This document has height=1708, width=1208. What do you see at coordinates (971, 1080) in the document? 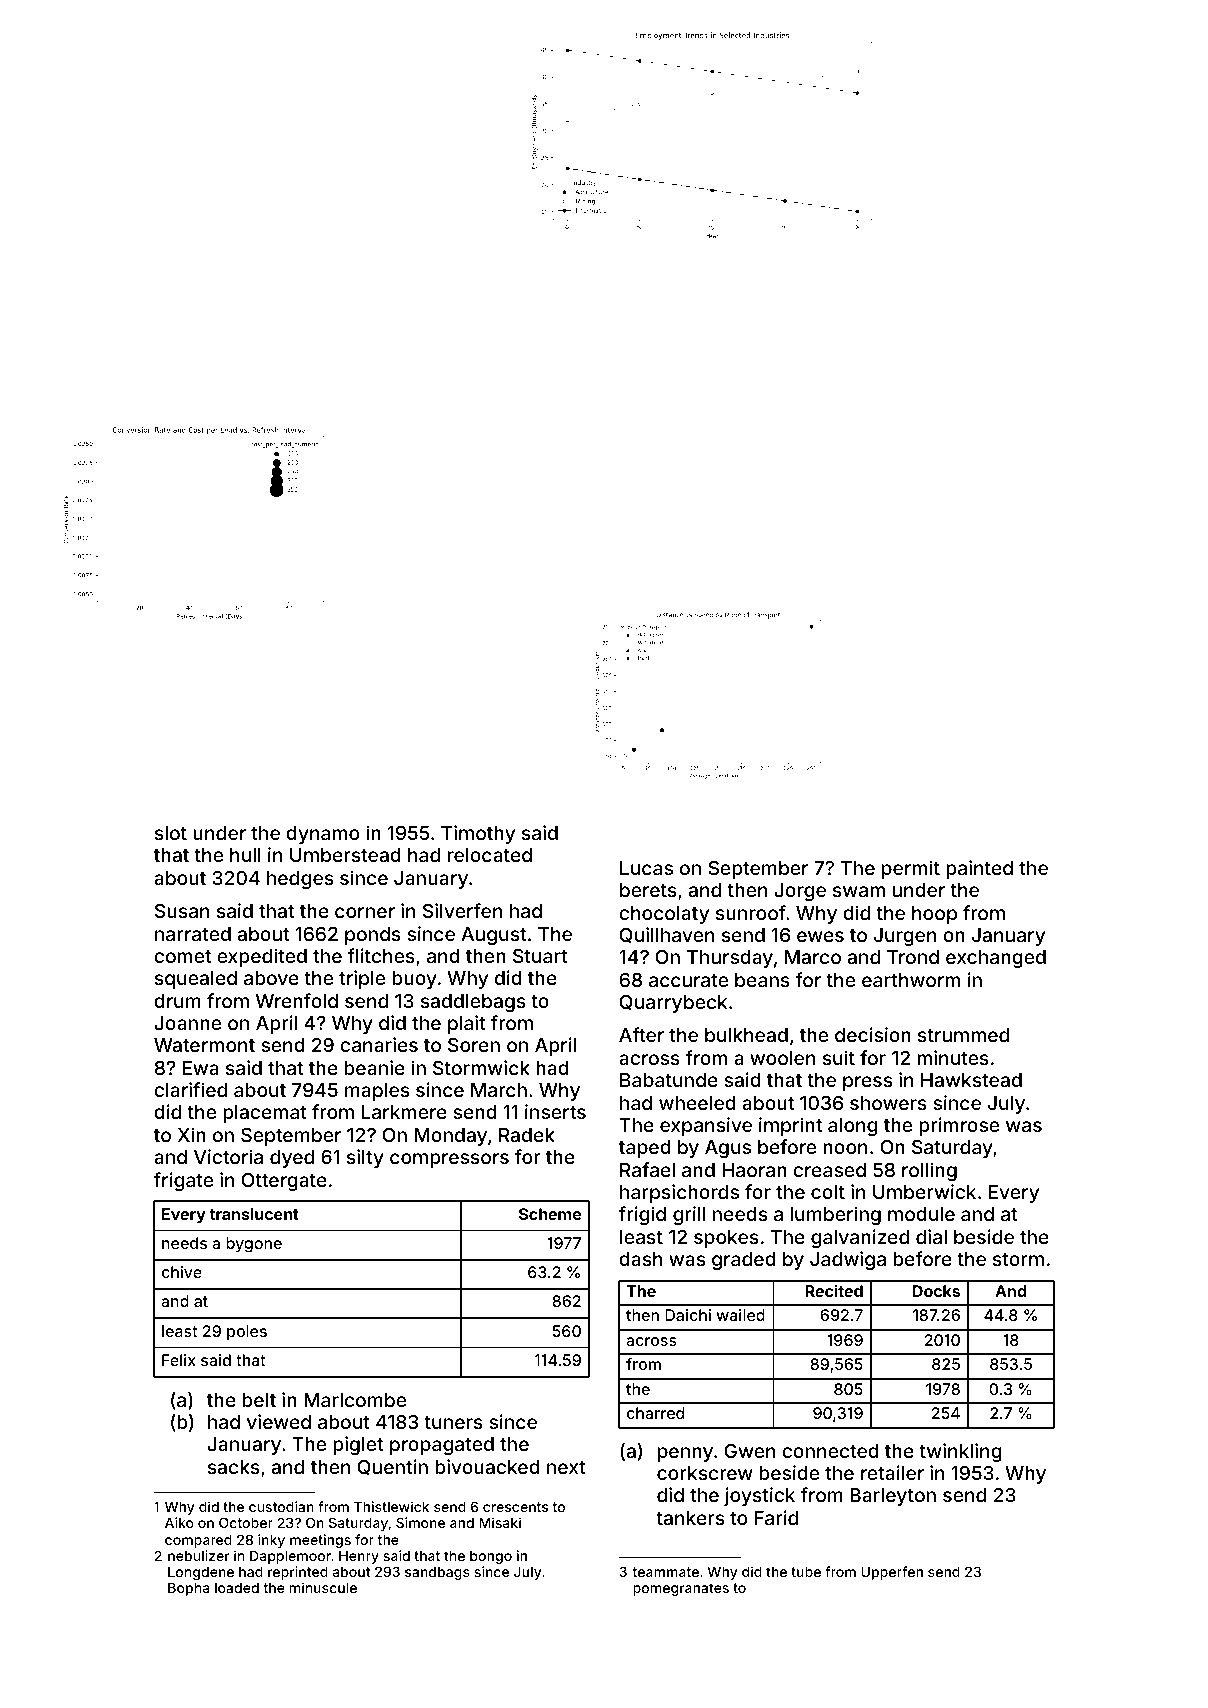
I see `Hawkstead` at bounding box center [971, 1080].
